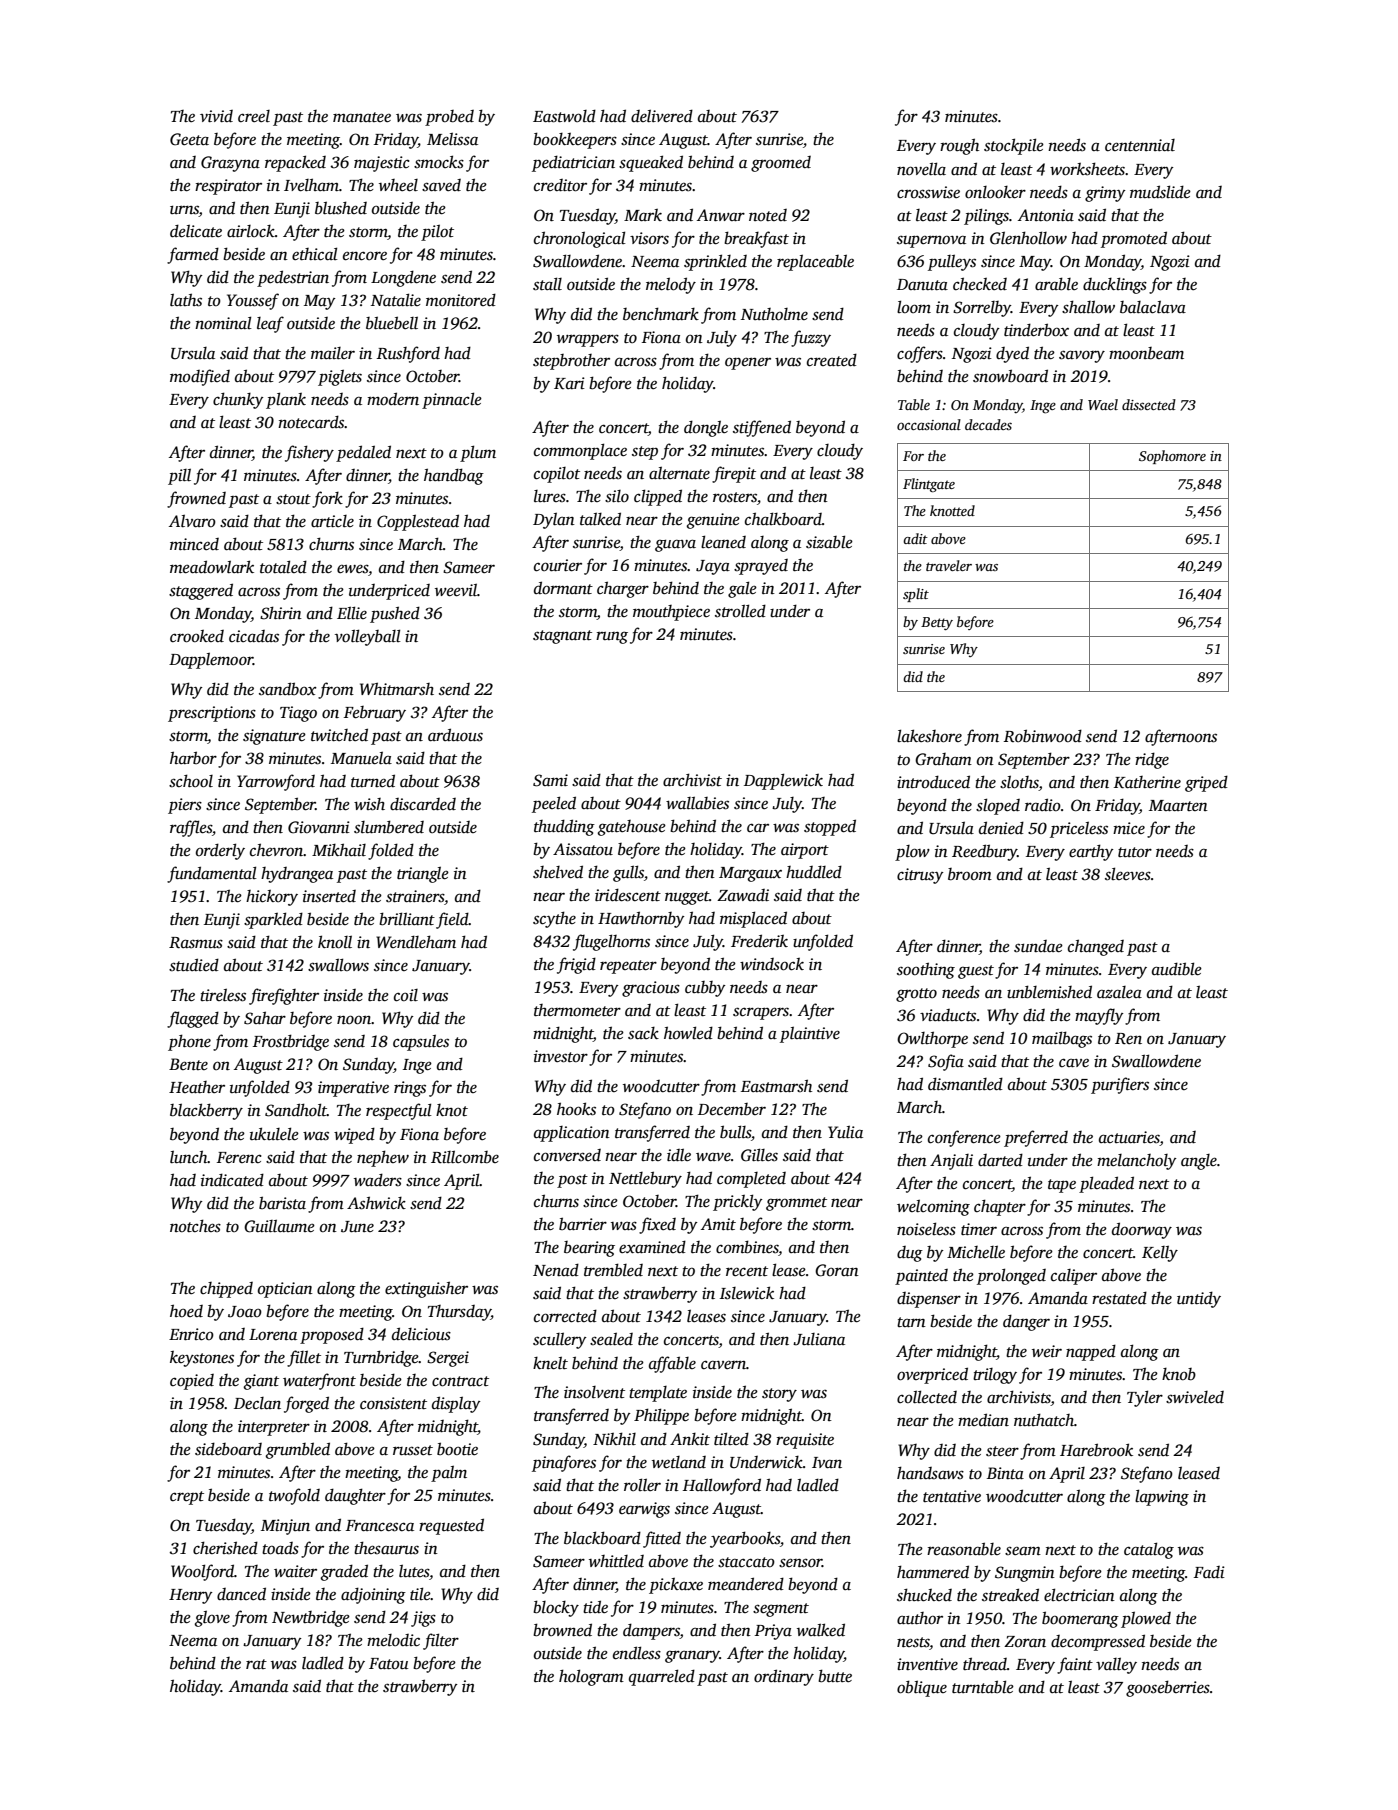  I want to click on interpreter, so click(274, 1428).
